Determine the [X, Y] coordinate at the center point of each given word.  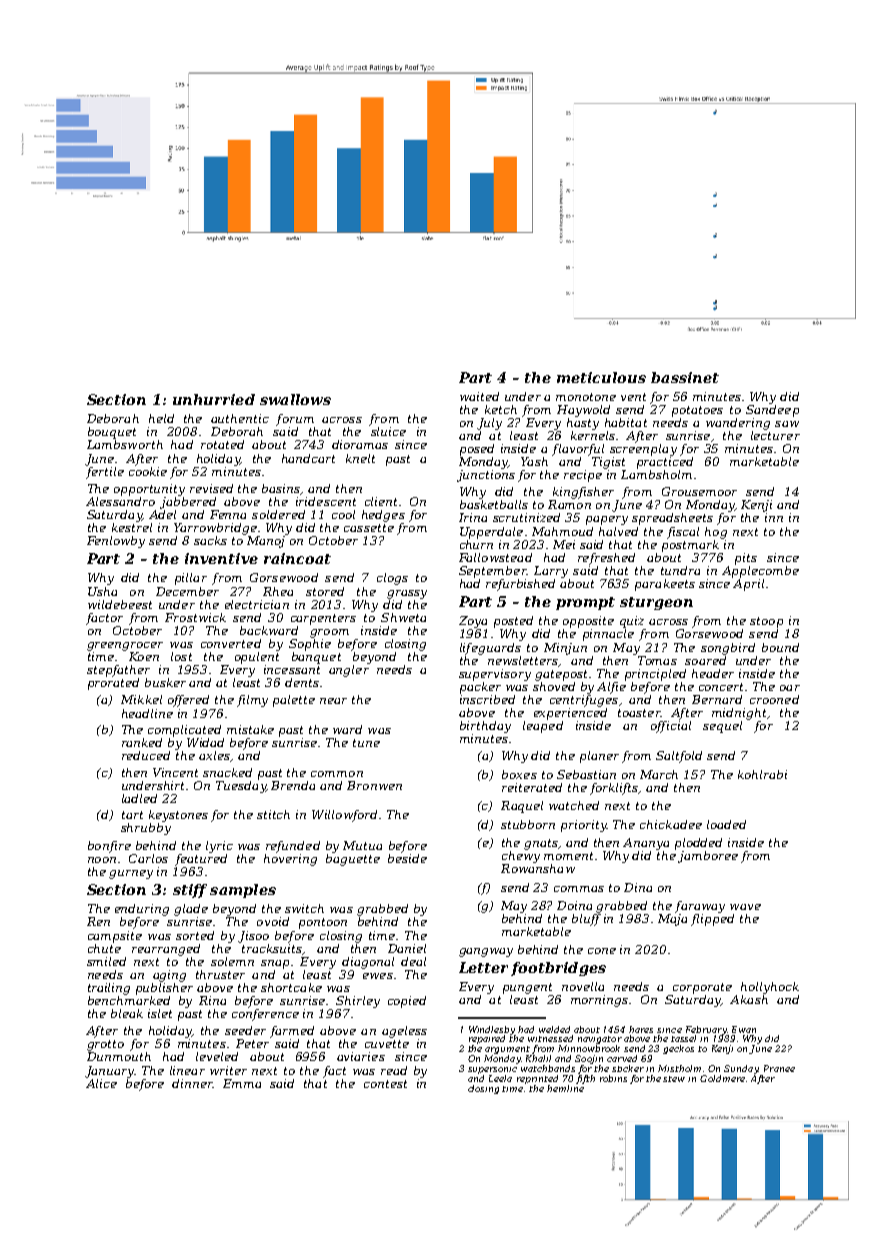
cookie [148, 471]
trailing [109, 989]
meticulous [601, 377]
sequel [722, 727]
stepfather [118, 671]
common [337, 774]
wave [745, 907]
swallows [295, 399]
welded [554, 1029]
